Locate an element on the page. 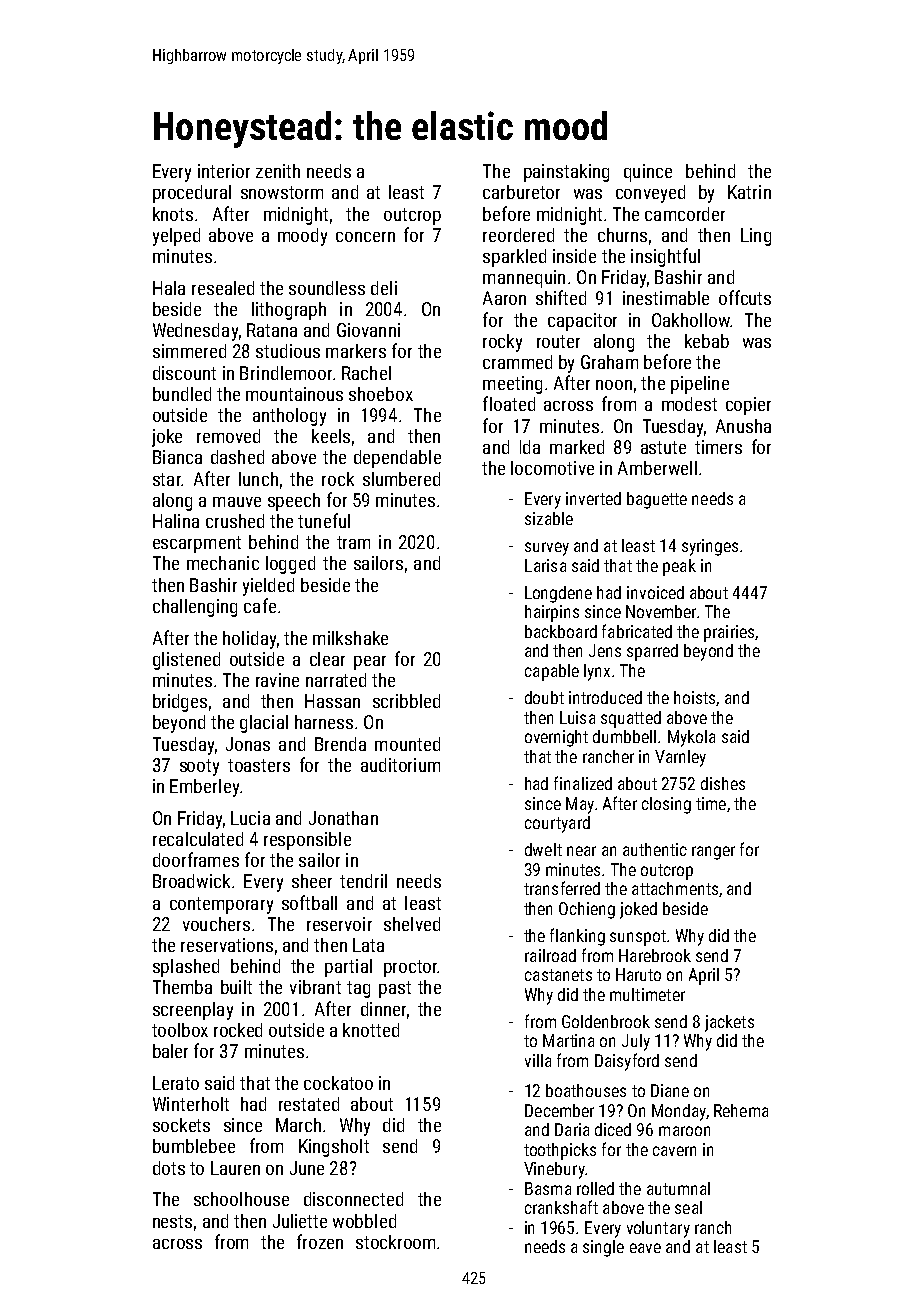 The image size is (924, 1311). Ling is located at coordinates (756, 237).
